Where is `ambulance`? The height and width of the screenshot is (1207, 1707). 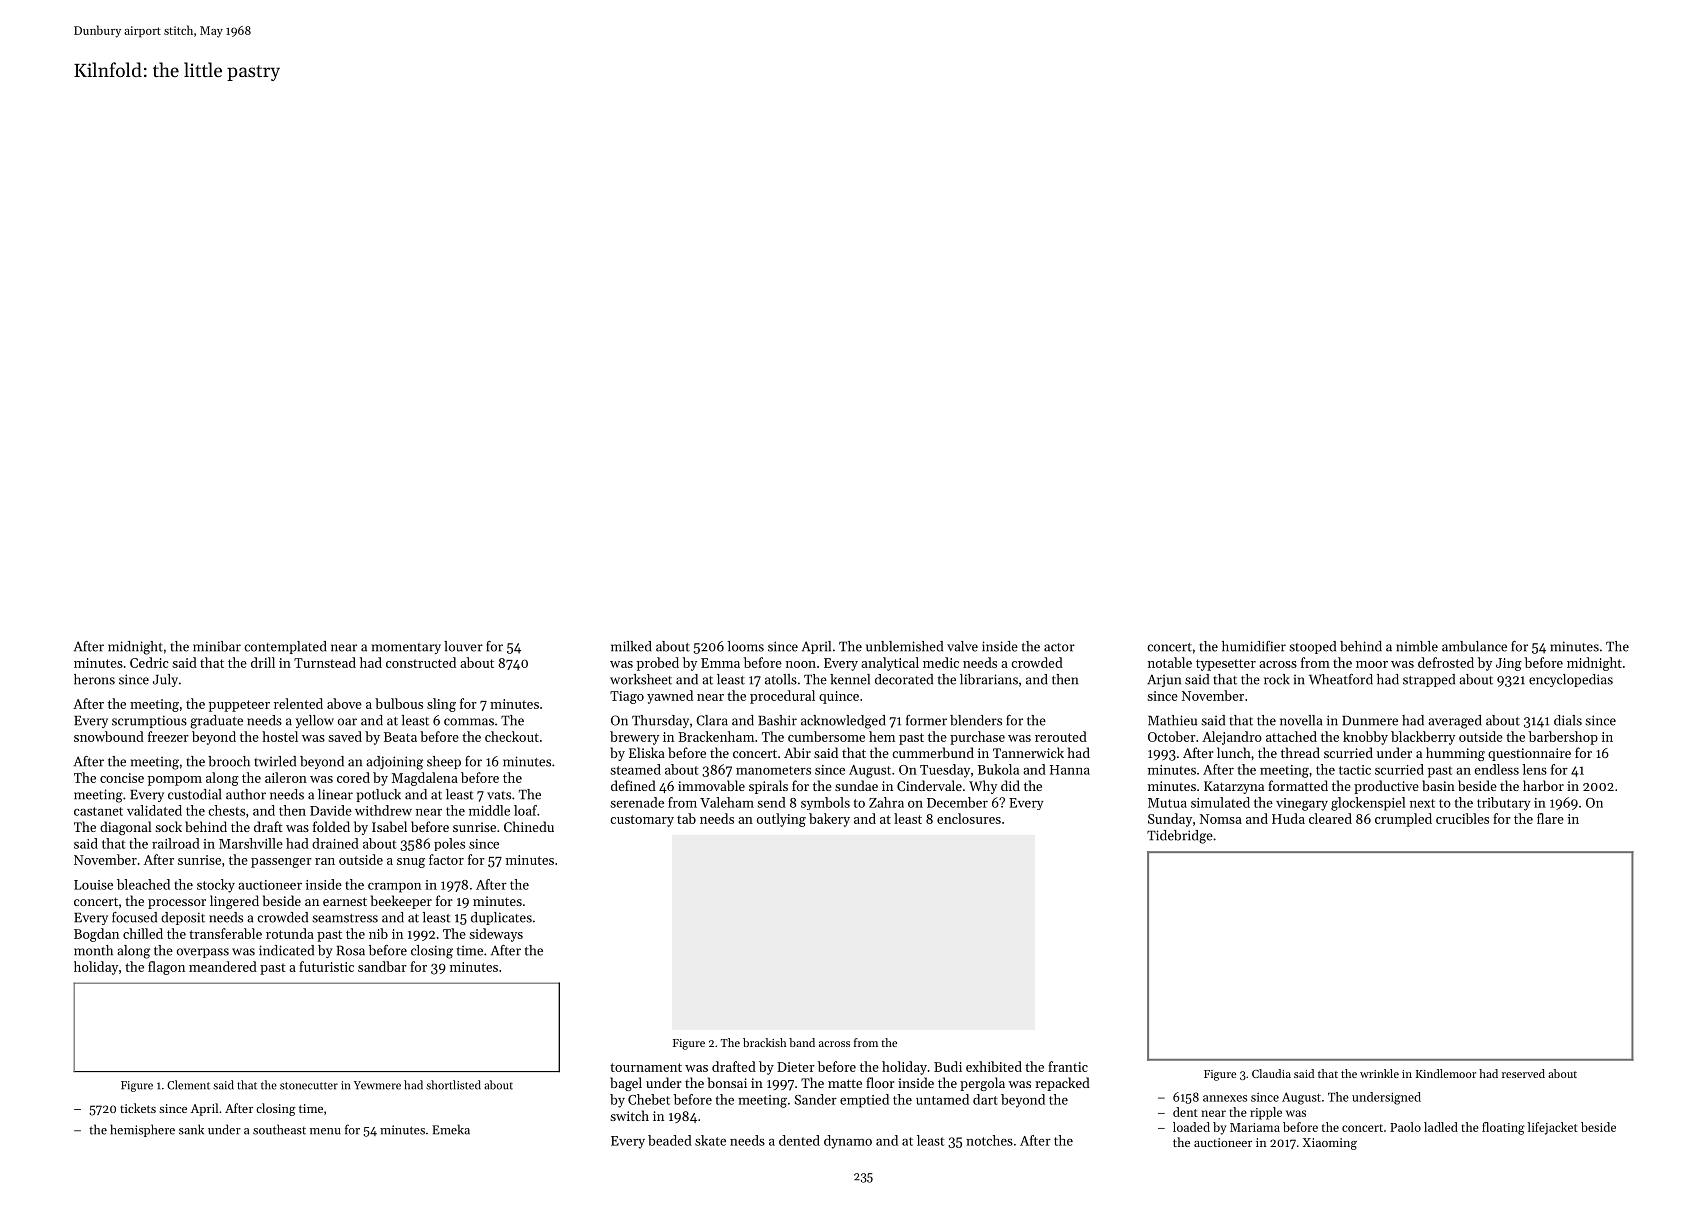 ambulance is located at coordinates (1474, 646).
